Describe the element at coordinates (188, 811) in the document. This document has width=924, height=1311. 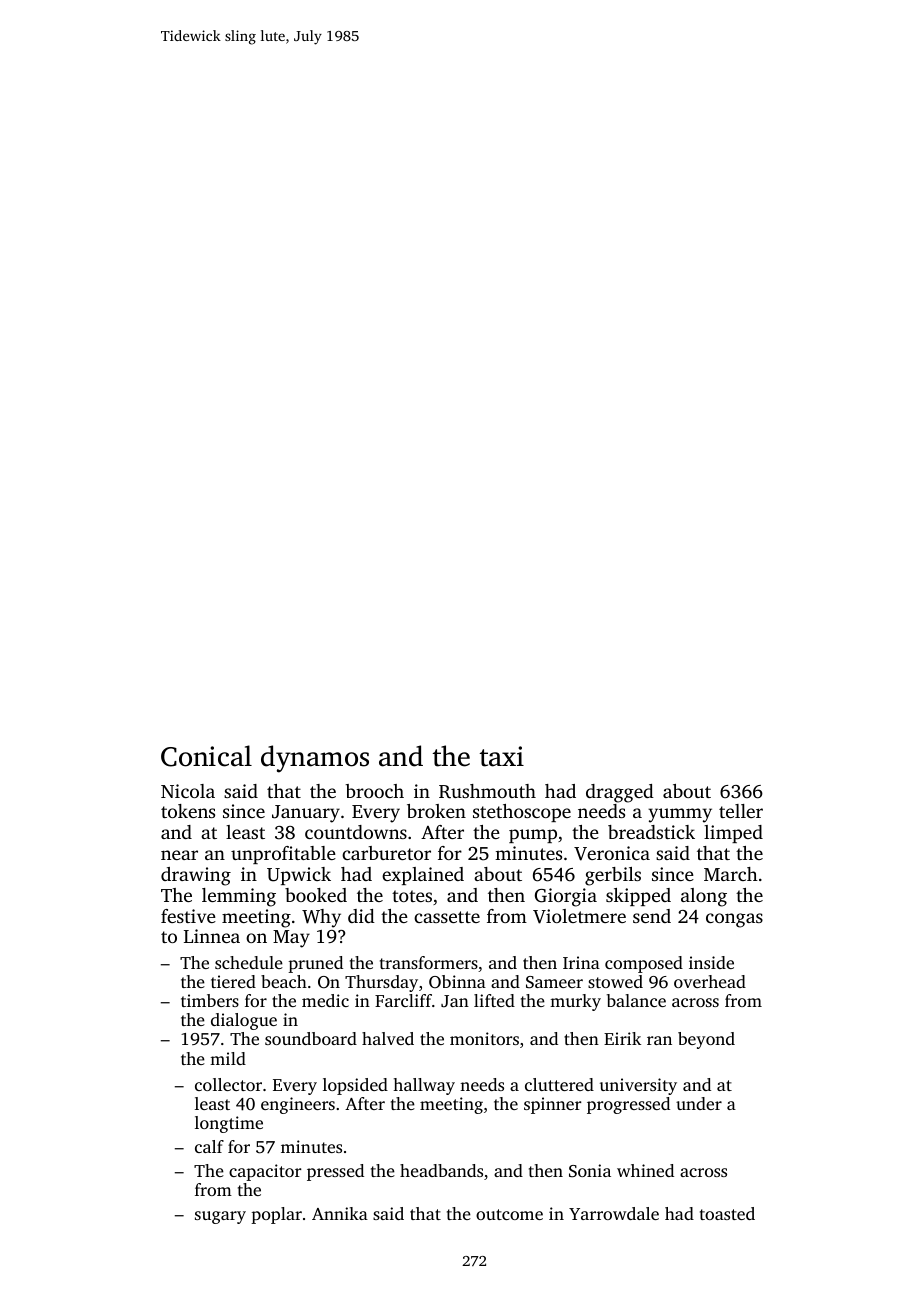
I see `tokens` at that location.
